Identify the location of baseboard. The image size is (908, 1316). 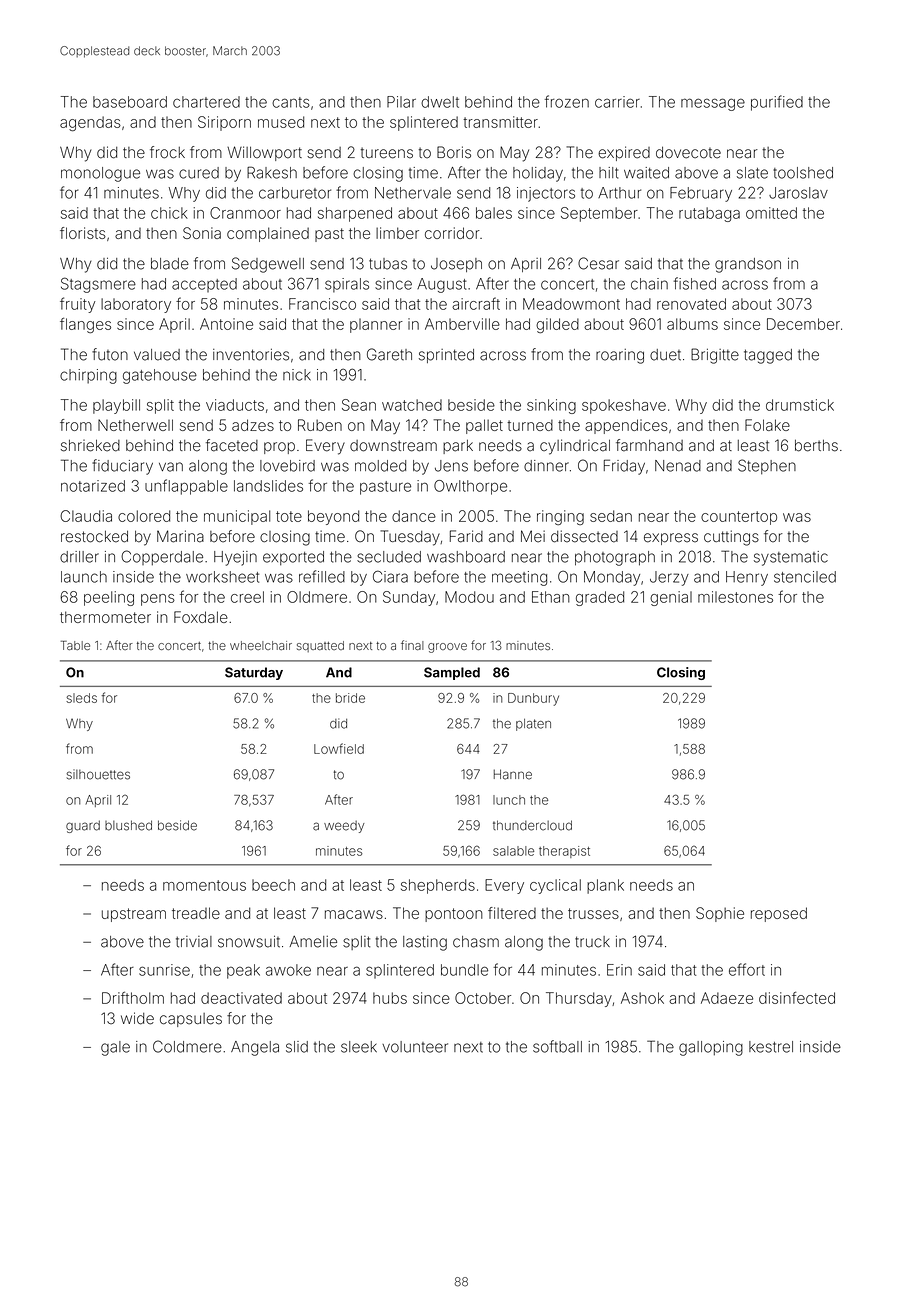
(130, 102).
